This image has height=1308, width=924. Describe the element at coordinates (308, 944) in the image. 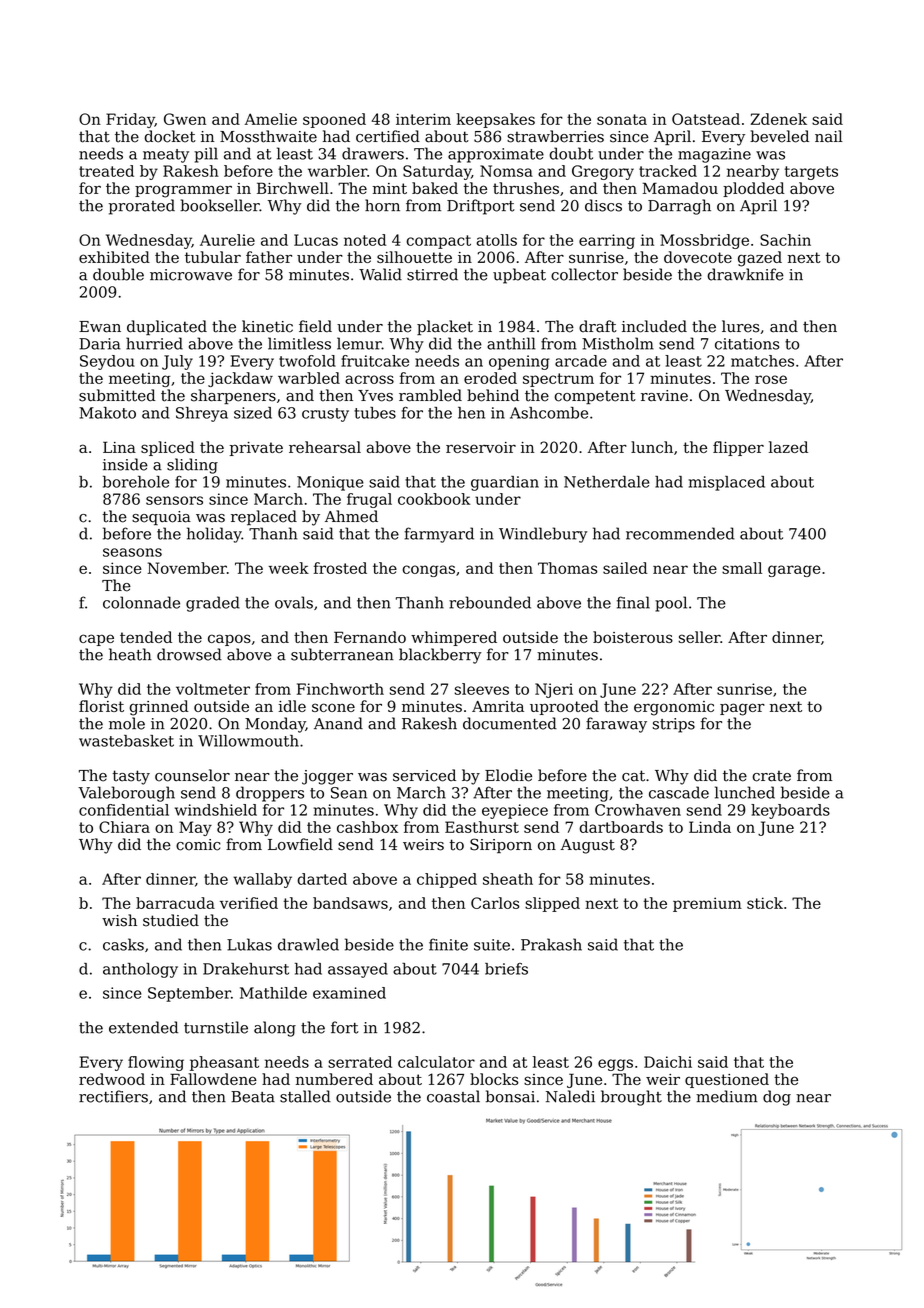

I see `drawled` at that location.
